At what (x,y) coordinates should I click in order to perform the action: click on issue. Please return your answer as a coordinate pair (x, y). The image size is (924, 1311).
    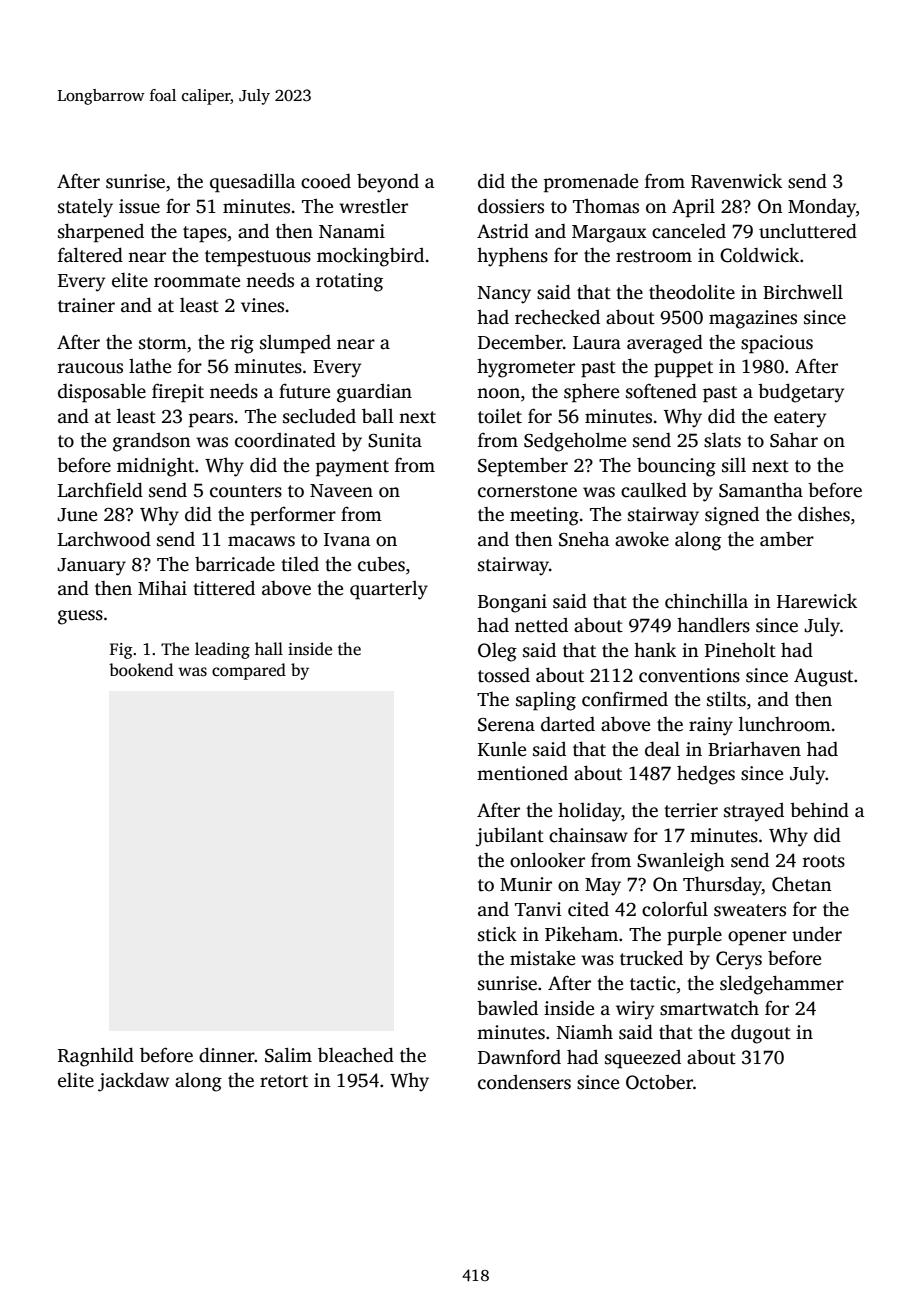
    Looking at the image, I should click on (139, 206).
